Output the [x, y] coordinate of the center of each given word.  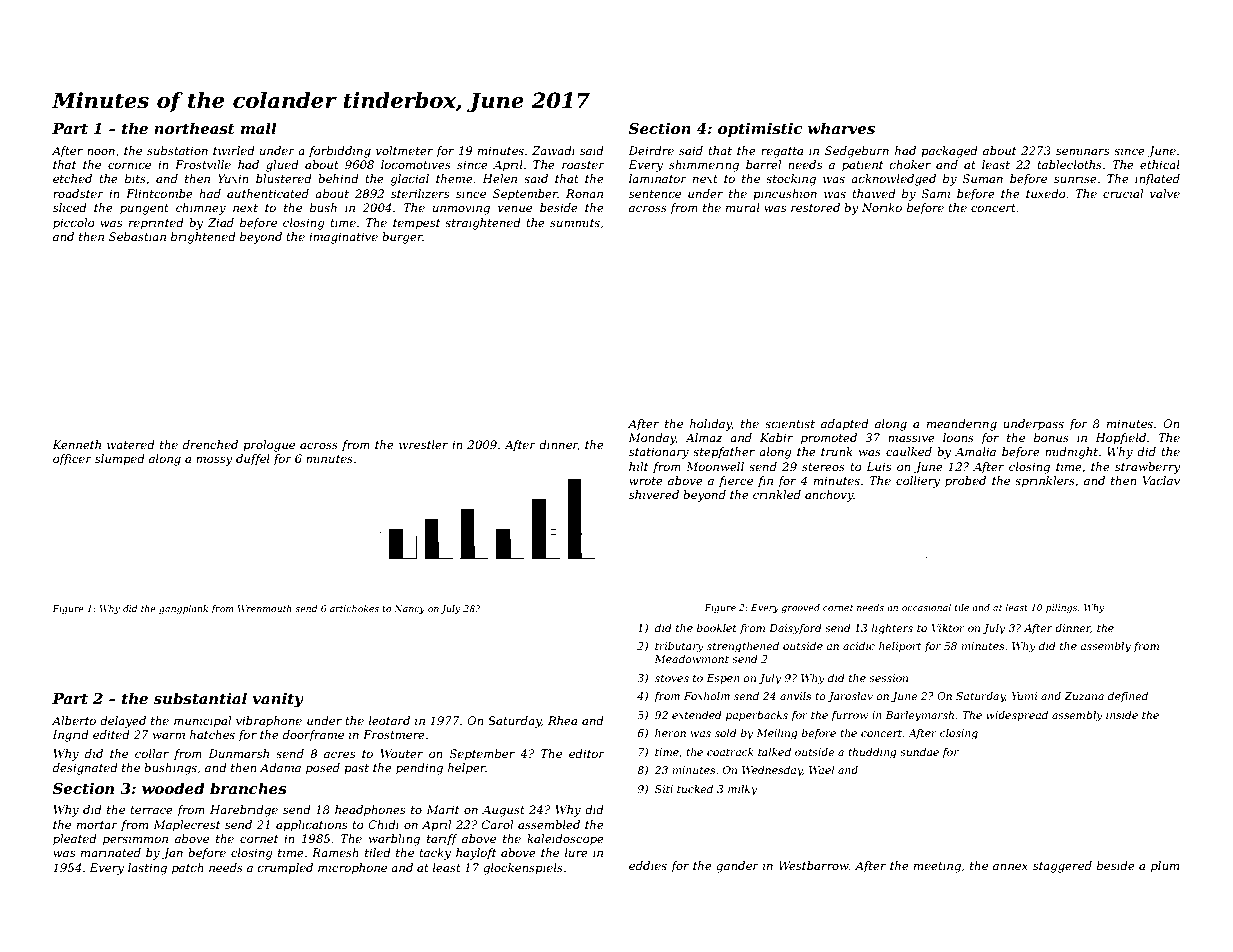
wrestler [423, 444]
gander [737, 867]
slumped [120, 460]
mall [258, 128]
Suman [983, 178]
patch [188, 869]
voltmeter [404, 150]
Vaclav [1161, 480]
